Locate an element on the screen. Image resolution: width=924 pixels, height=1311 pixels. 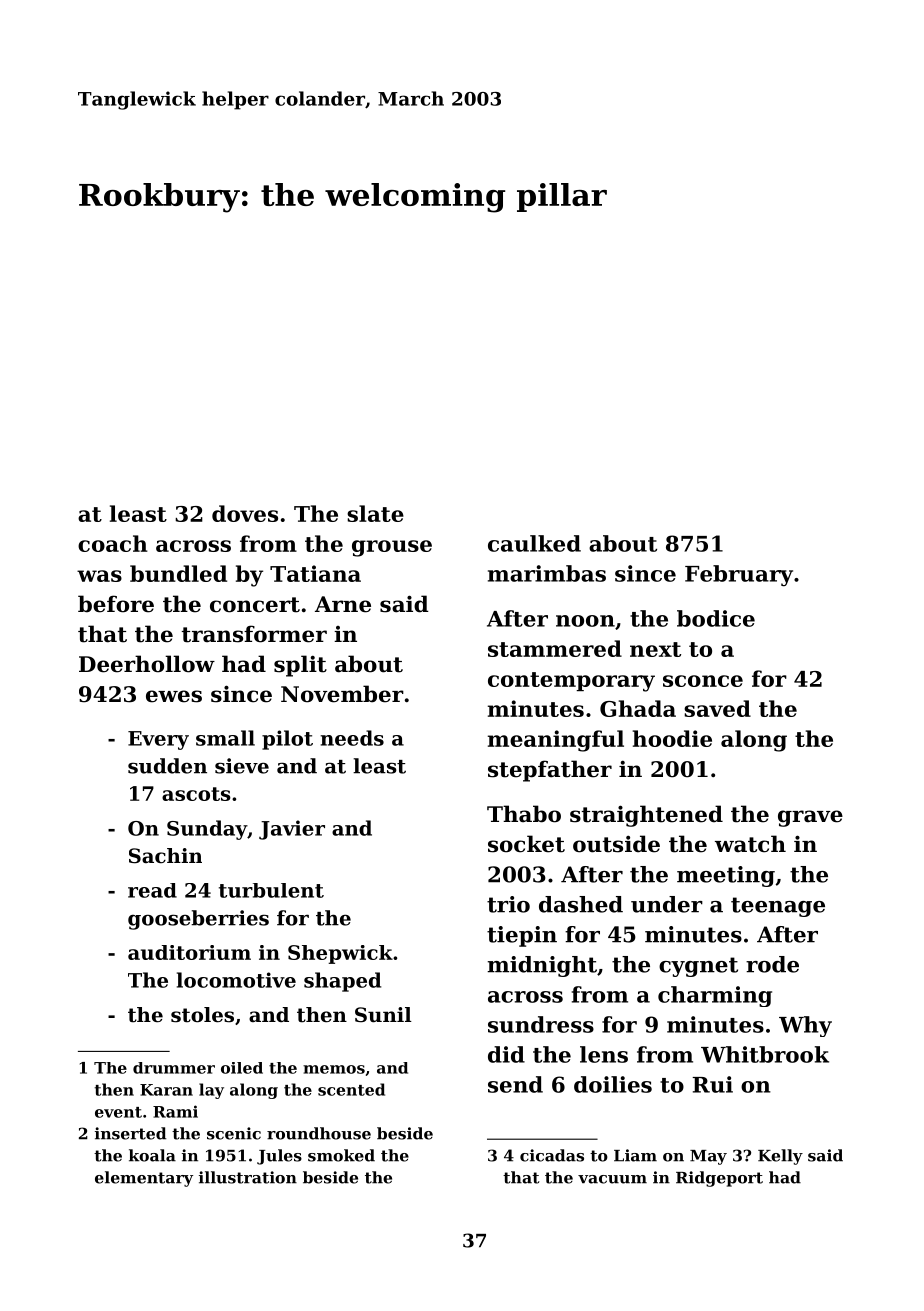
marimbas is located at coordinates (547, 573).
